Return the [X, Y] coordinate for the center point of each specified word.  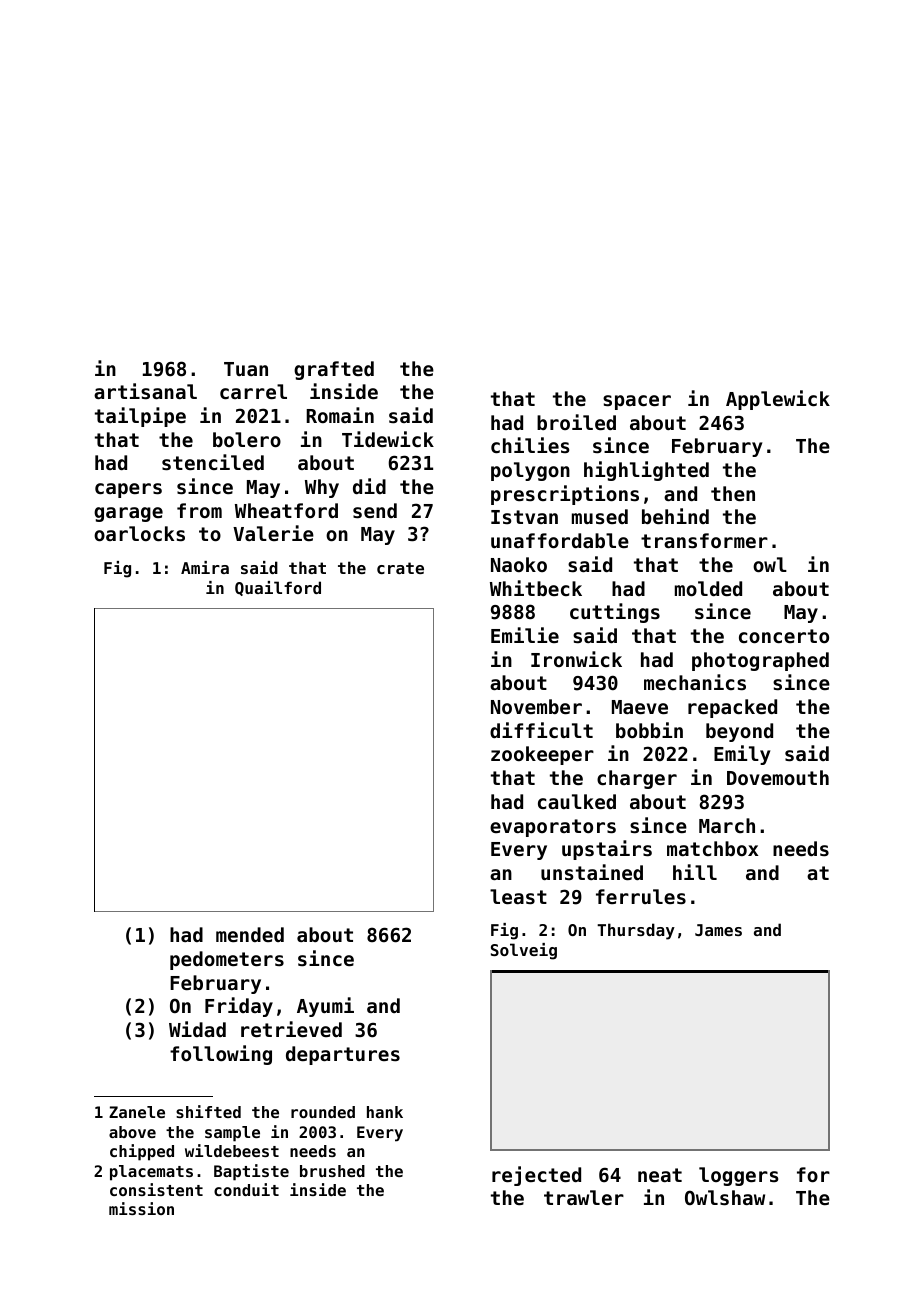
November [536, 706]
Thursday [636, 931]
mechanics [695, 682]
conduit [246, 1189]
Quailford [278, 588]
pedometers [227, 960]
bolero [247, 439]
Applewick [778, 400]
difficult [541, 730]
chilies [530, 445]
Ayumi [325, 1007]
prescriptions [565, 495]
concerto [784, 636]
